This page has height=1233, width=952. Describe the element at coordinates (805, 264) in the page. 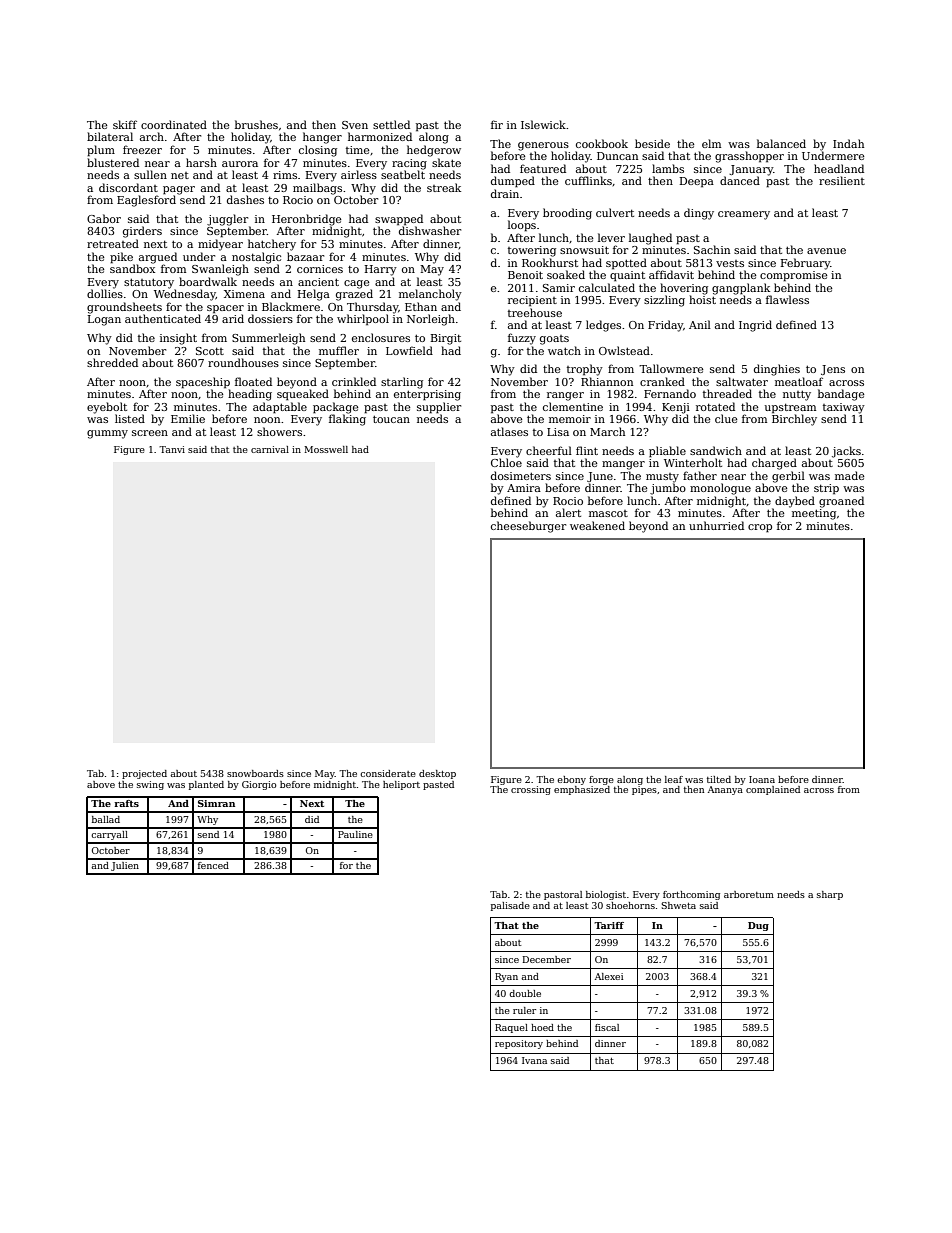

I see `February` at that location.
